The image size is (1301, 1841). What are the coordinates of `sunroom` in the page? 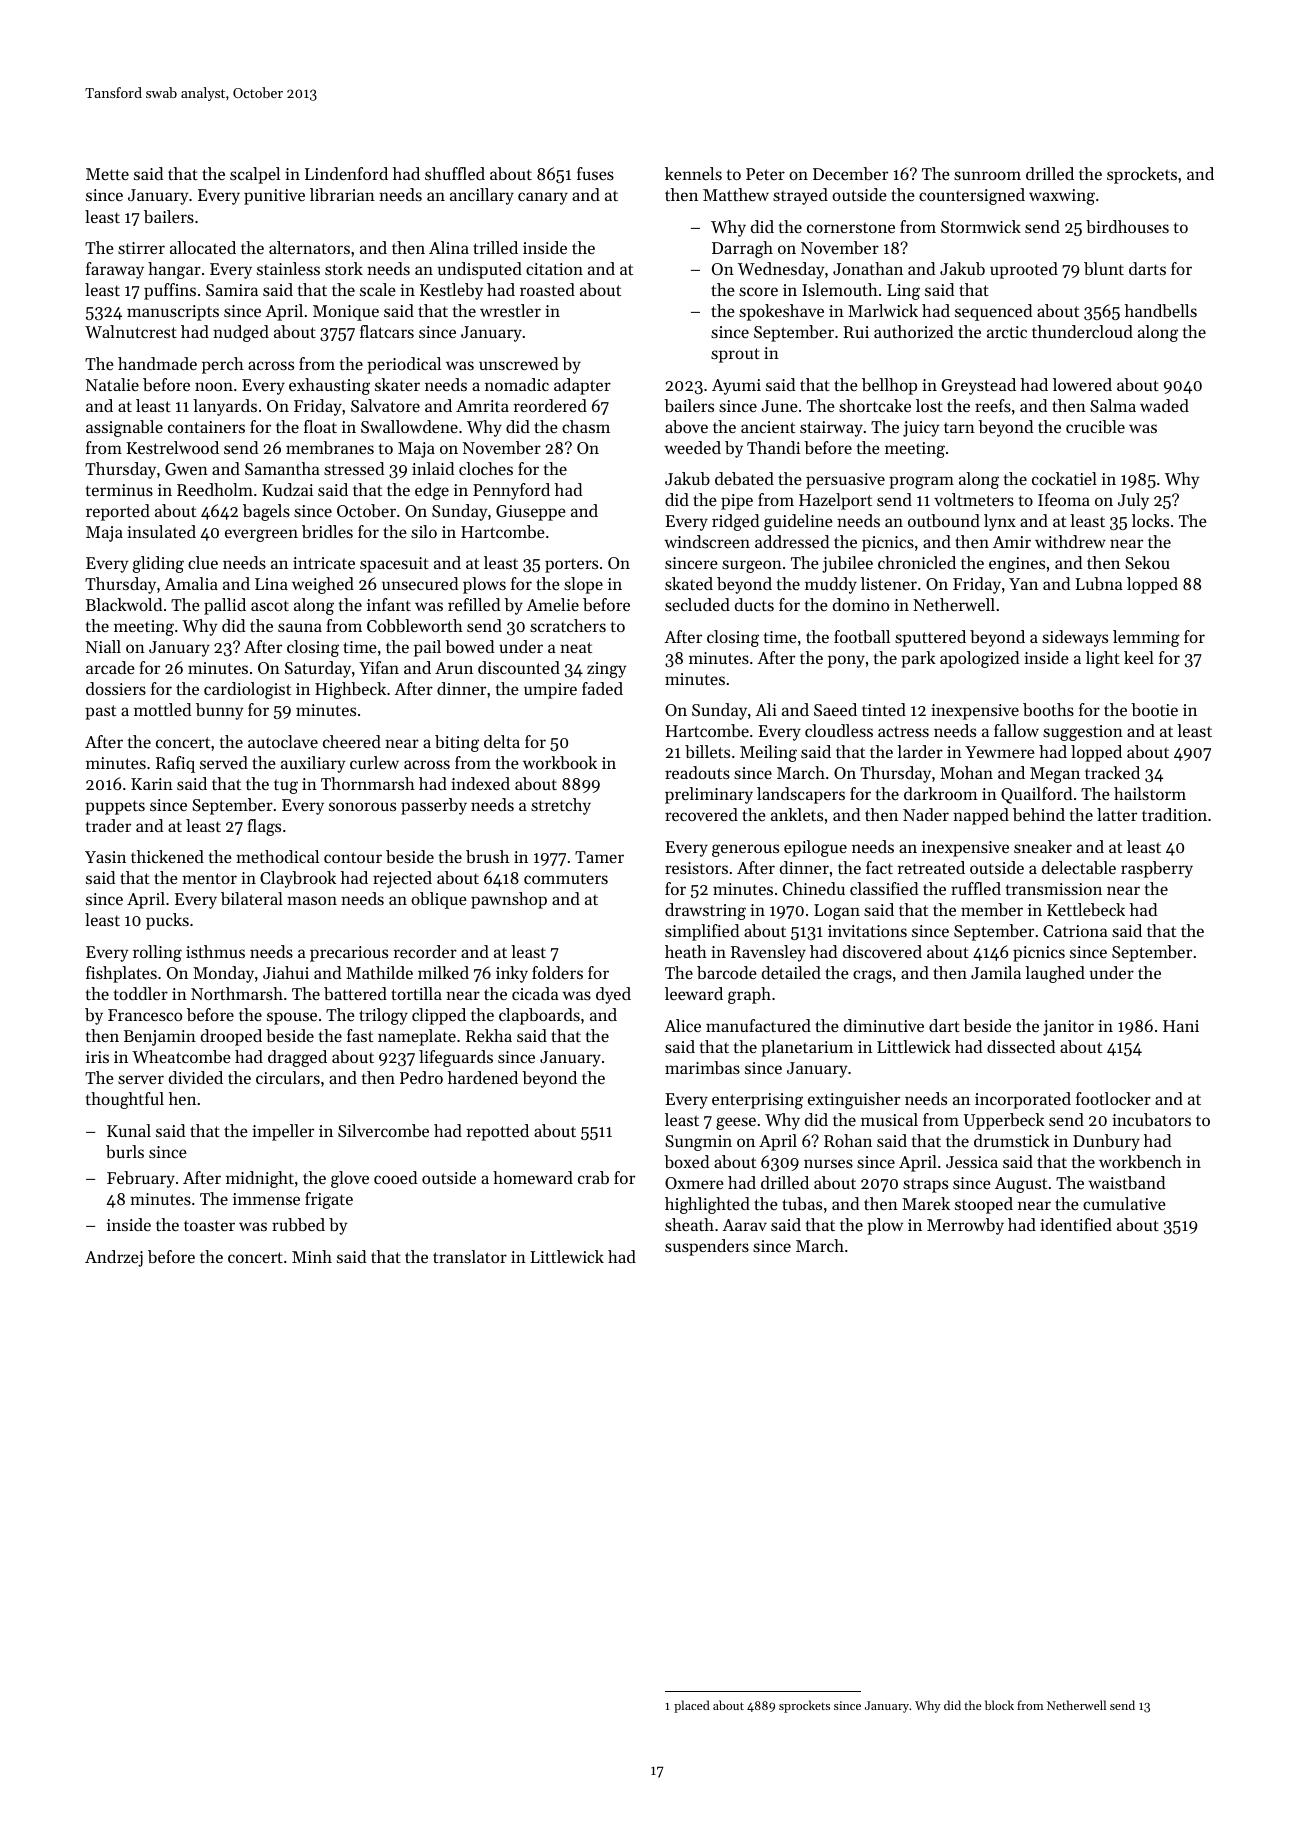 It's located at (987, 175).
